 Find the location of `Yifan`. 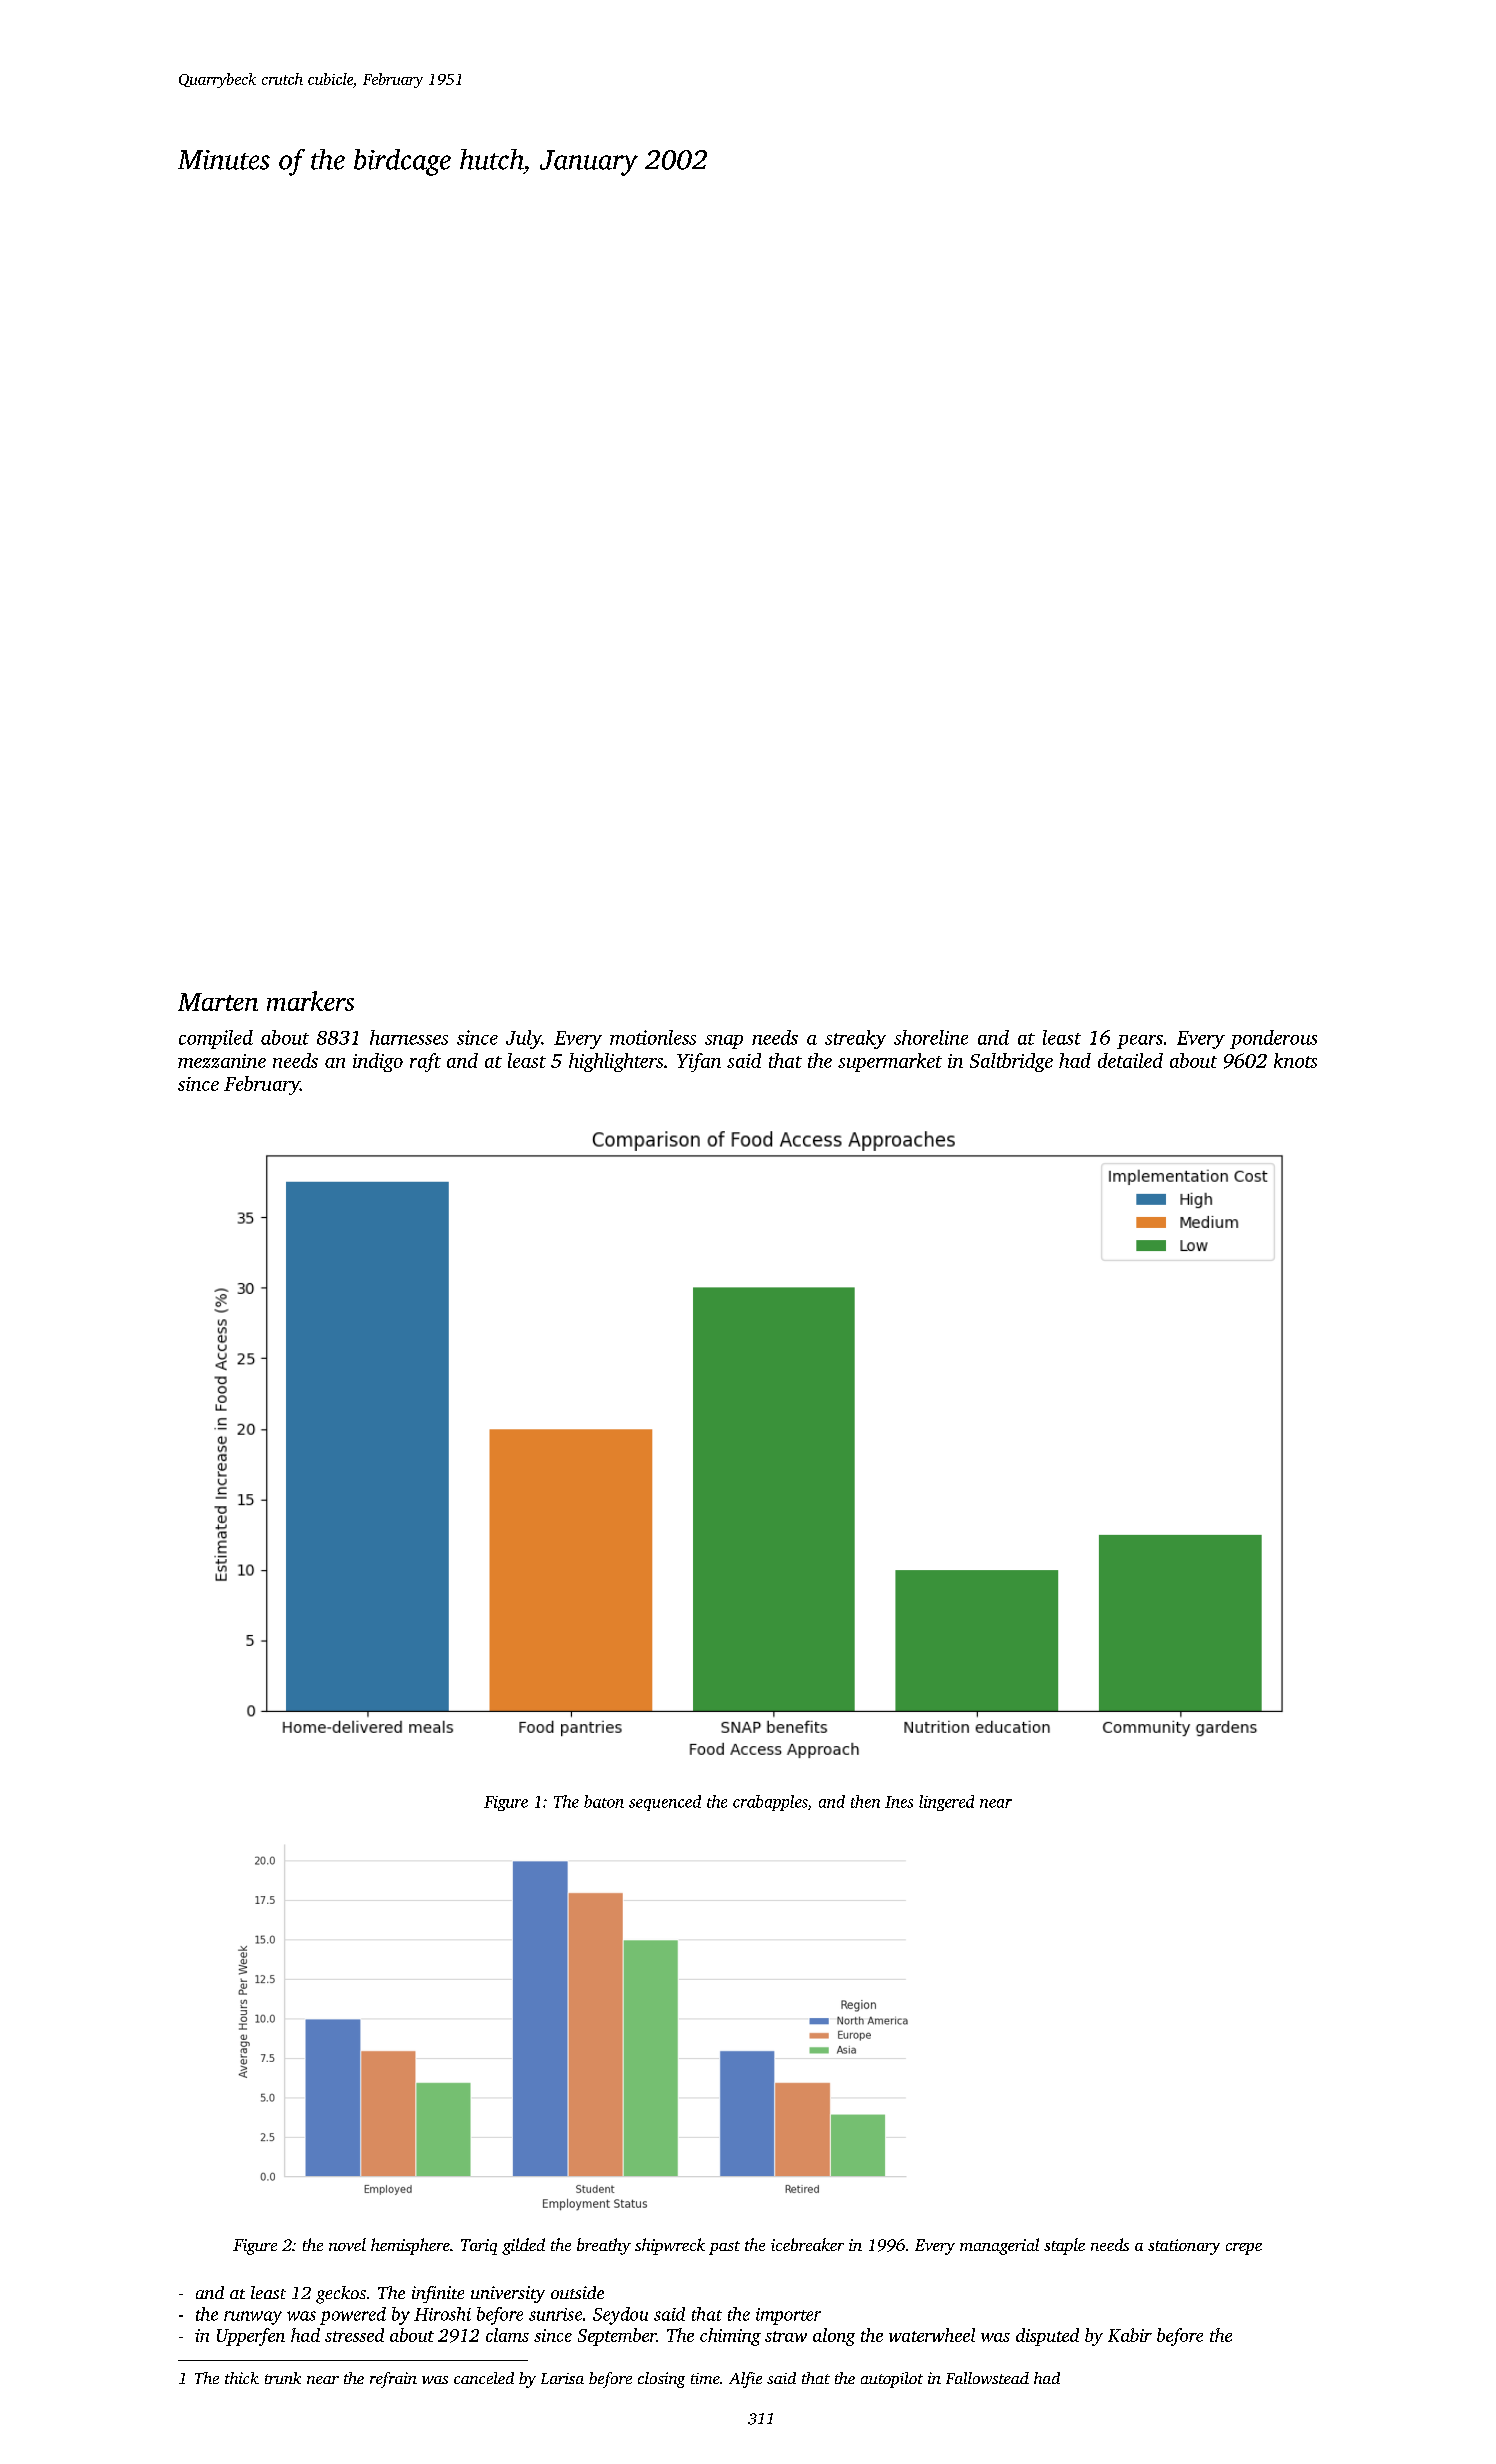

Yifan is located at coordinates (699, 1062).
